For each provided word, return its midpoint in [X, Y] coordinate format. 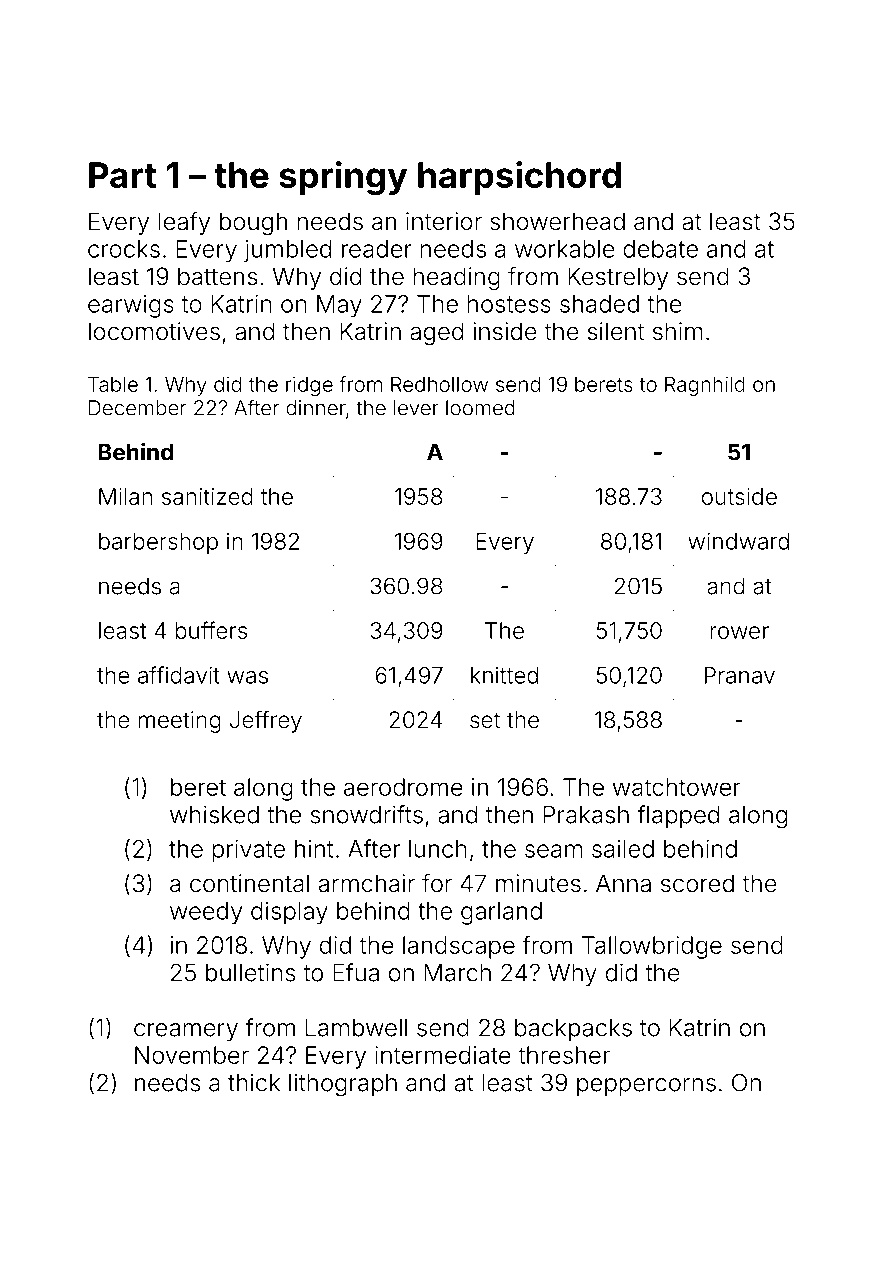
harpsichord [519, 178]
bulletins [251, 972]
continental [249, 883]
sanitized [207, 496]
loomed [480, 408]
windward [738, 541]
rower [740, 632]
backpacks [573, 1030]
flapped [678, 816]
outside [739, 496]
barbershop [158, 543]
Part [122, 175]
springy [343, 178]
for [437, 883]
